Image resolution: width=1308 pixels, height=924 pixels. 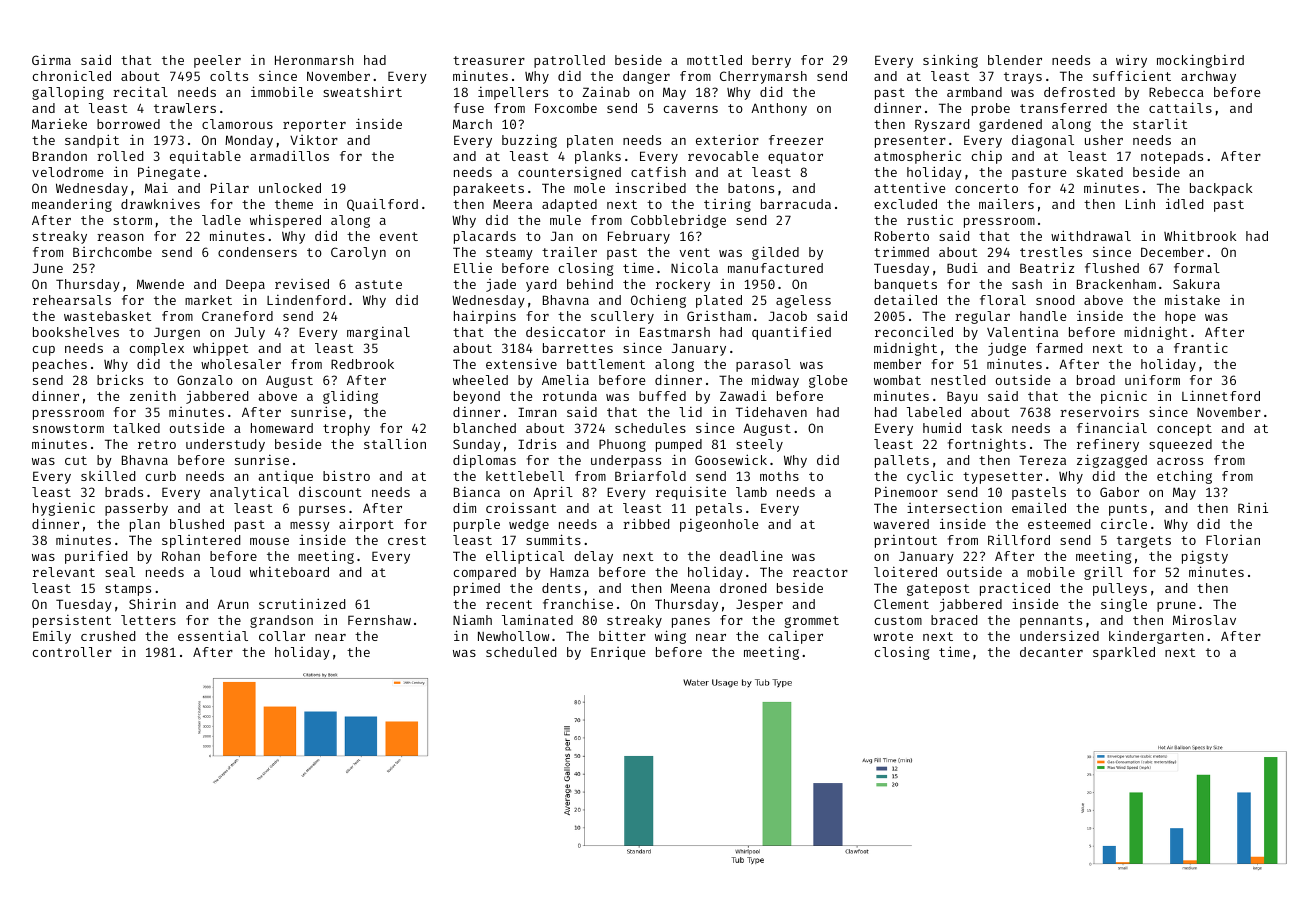 What do you see at coordinates (1253, 507) in the screenshot?
I see `Rini` at bounding box center [1253, 507].
